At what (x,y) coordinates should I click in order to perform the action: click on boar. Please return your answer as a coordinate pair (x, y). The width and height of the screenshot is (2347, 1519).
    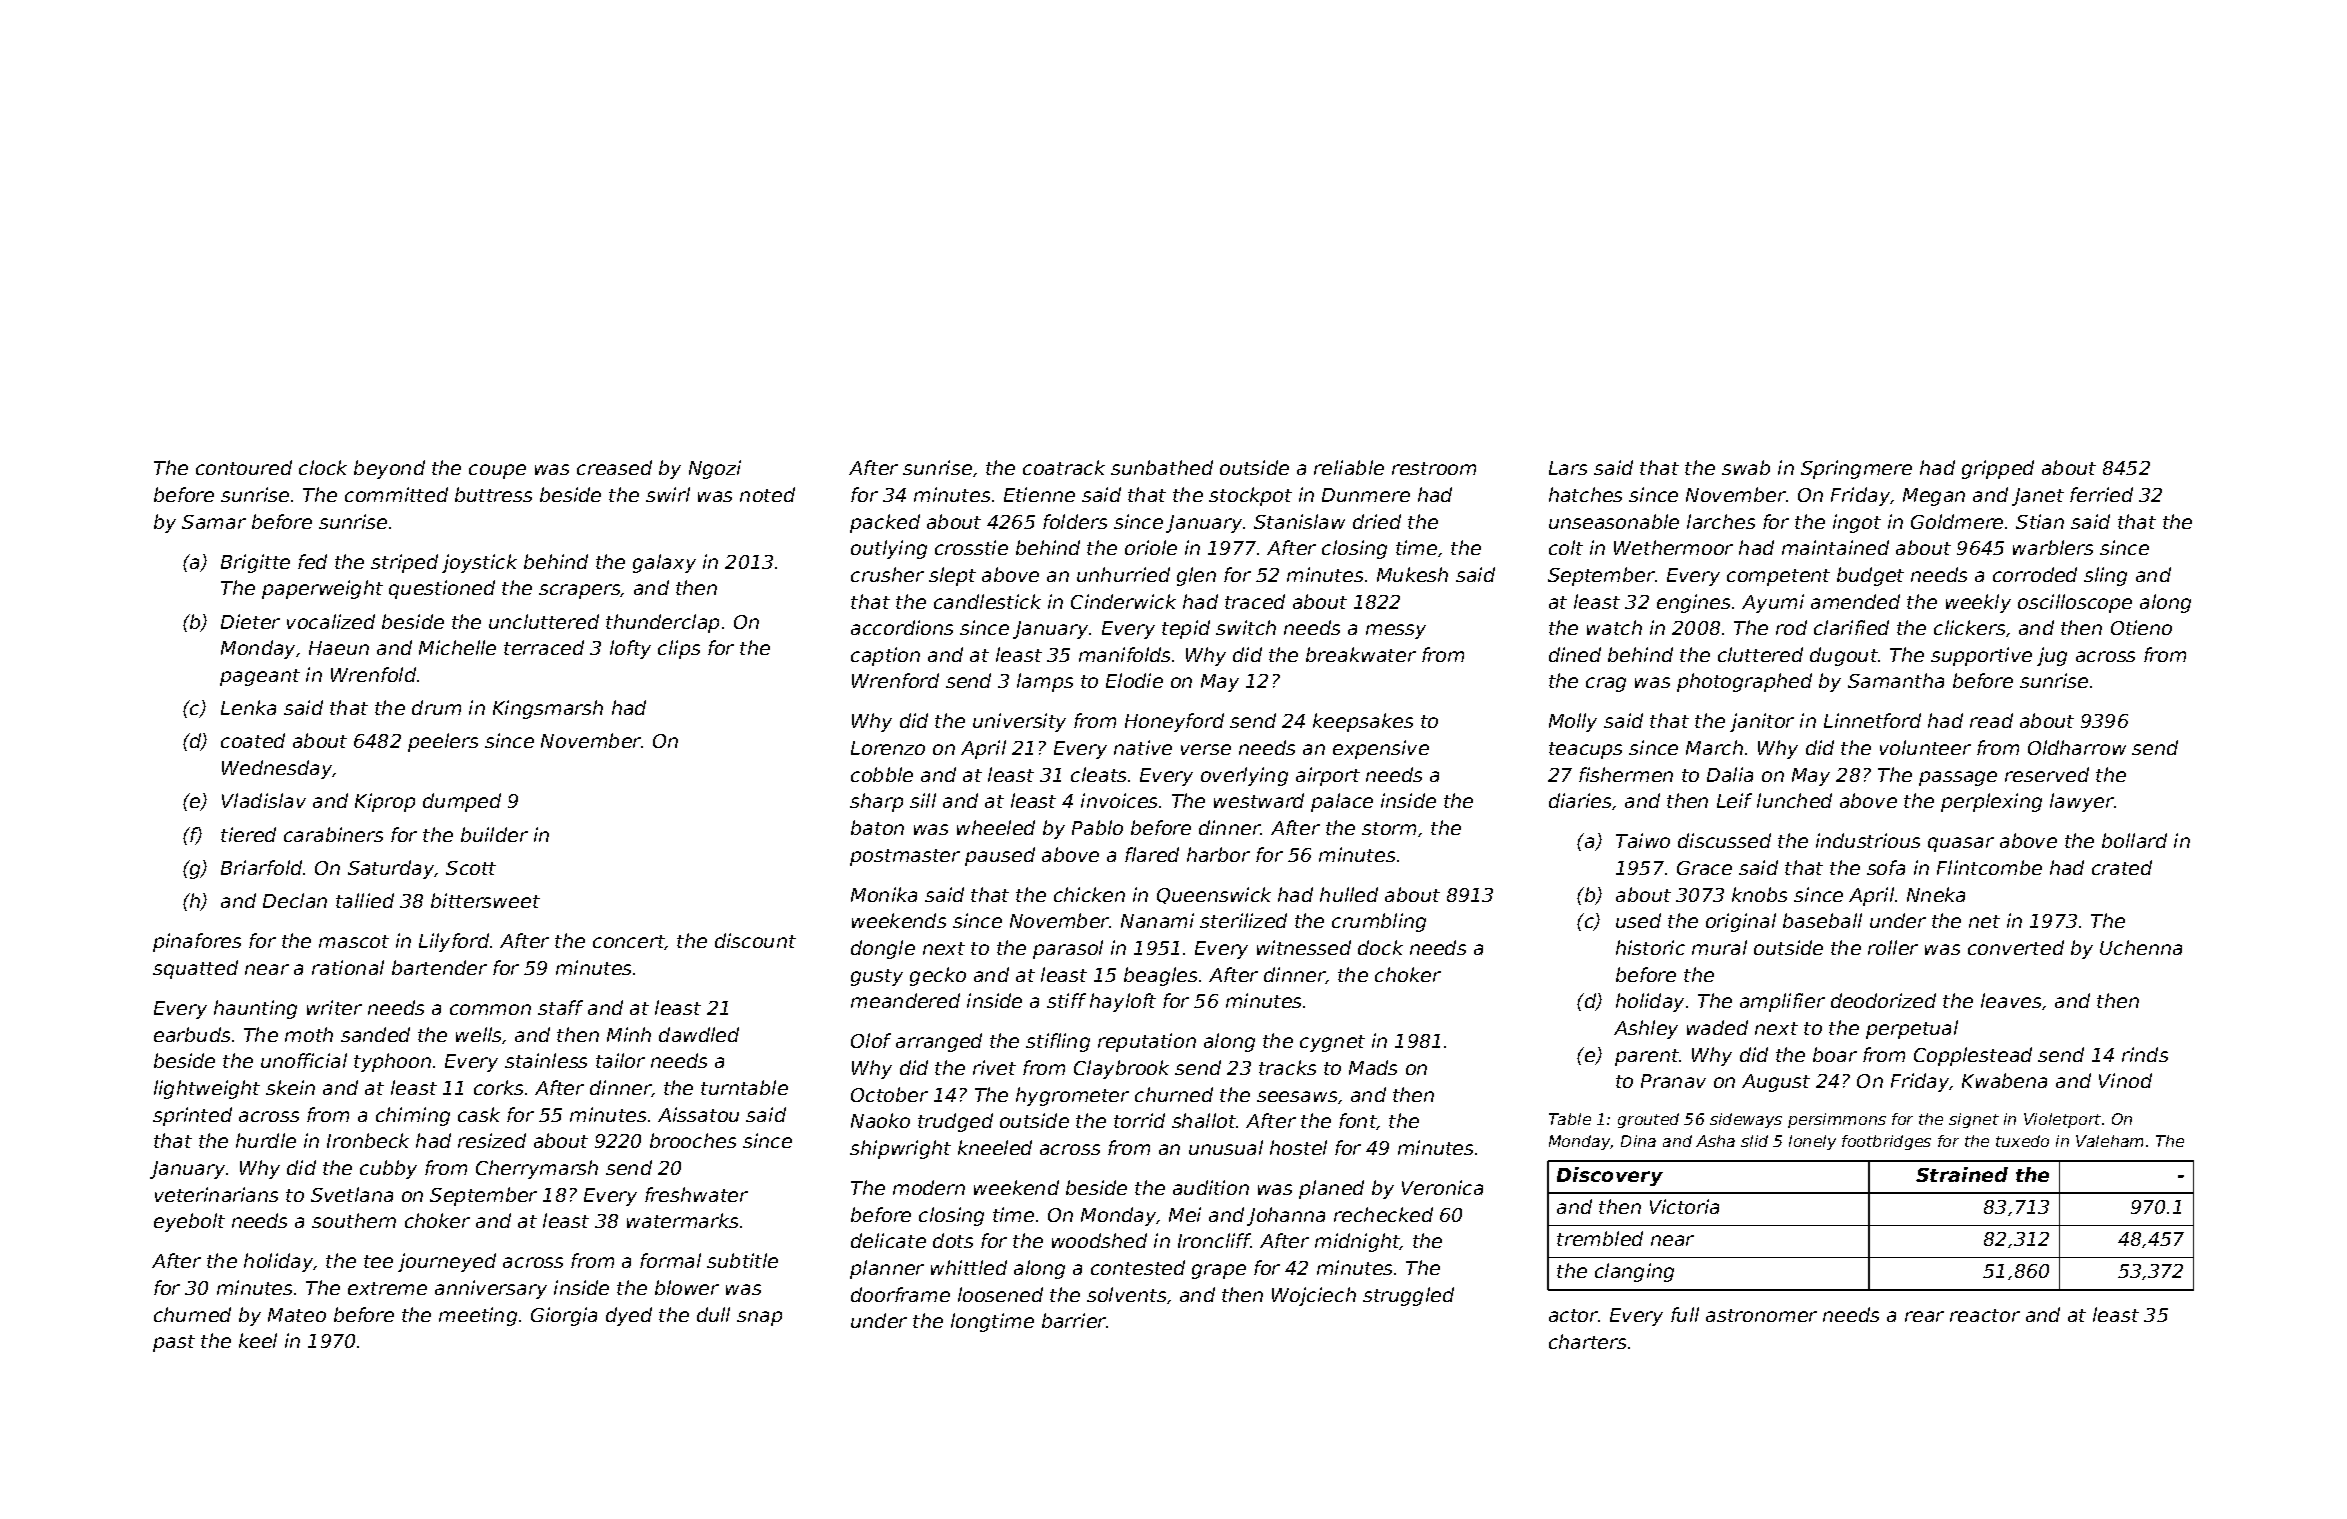
    Looking at the image, I should click on (1835, 1054).
